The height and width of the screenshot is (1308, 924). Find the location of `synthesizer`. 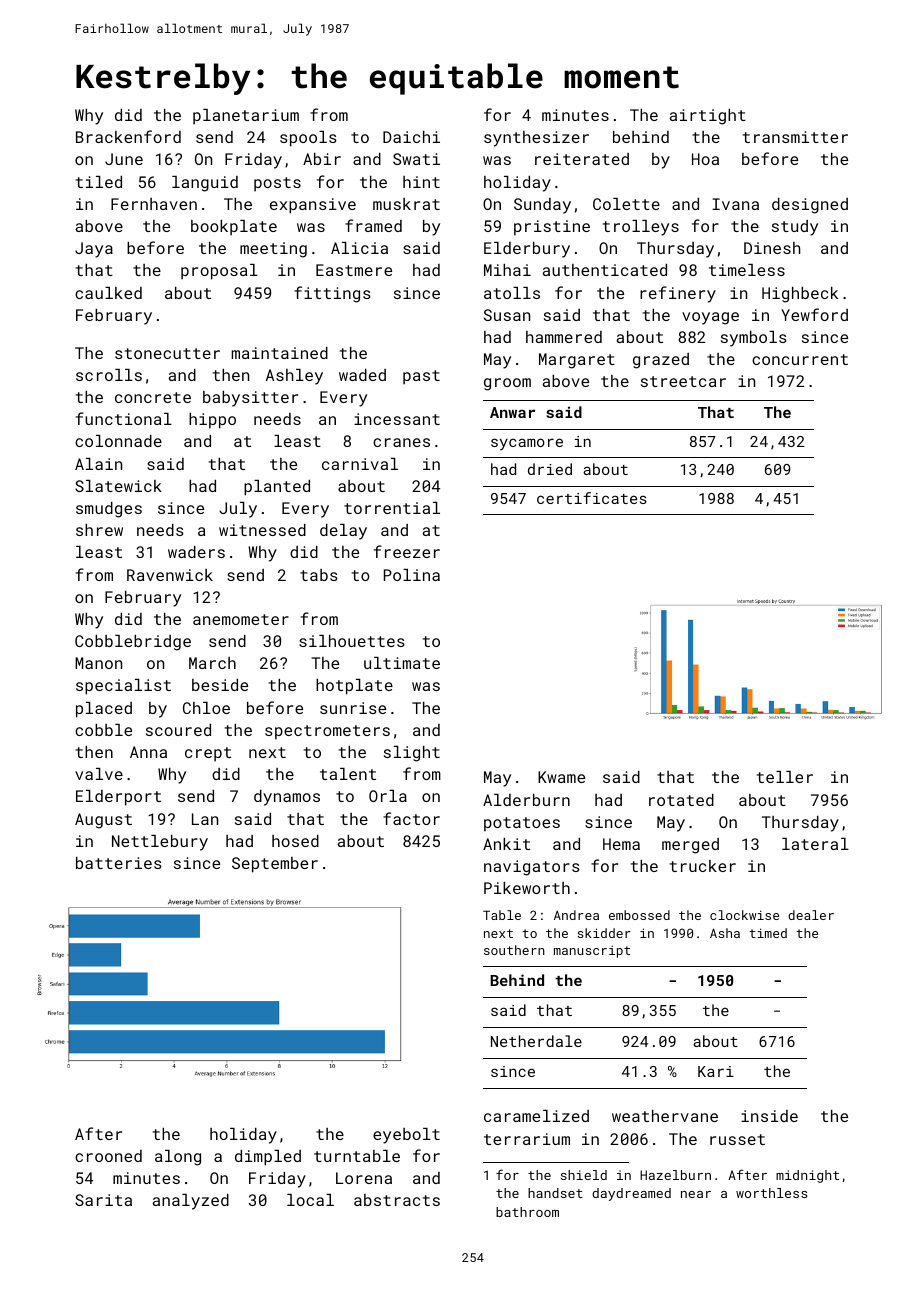

synthesizer is located at coordinates (536, 139).
